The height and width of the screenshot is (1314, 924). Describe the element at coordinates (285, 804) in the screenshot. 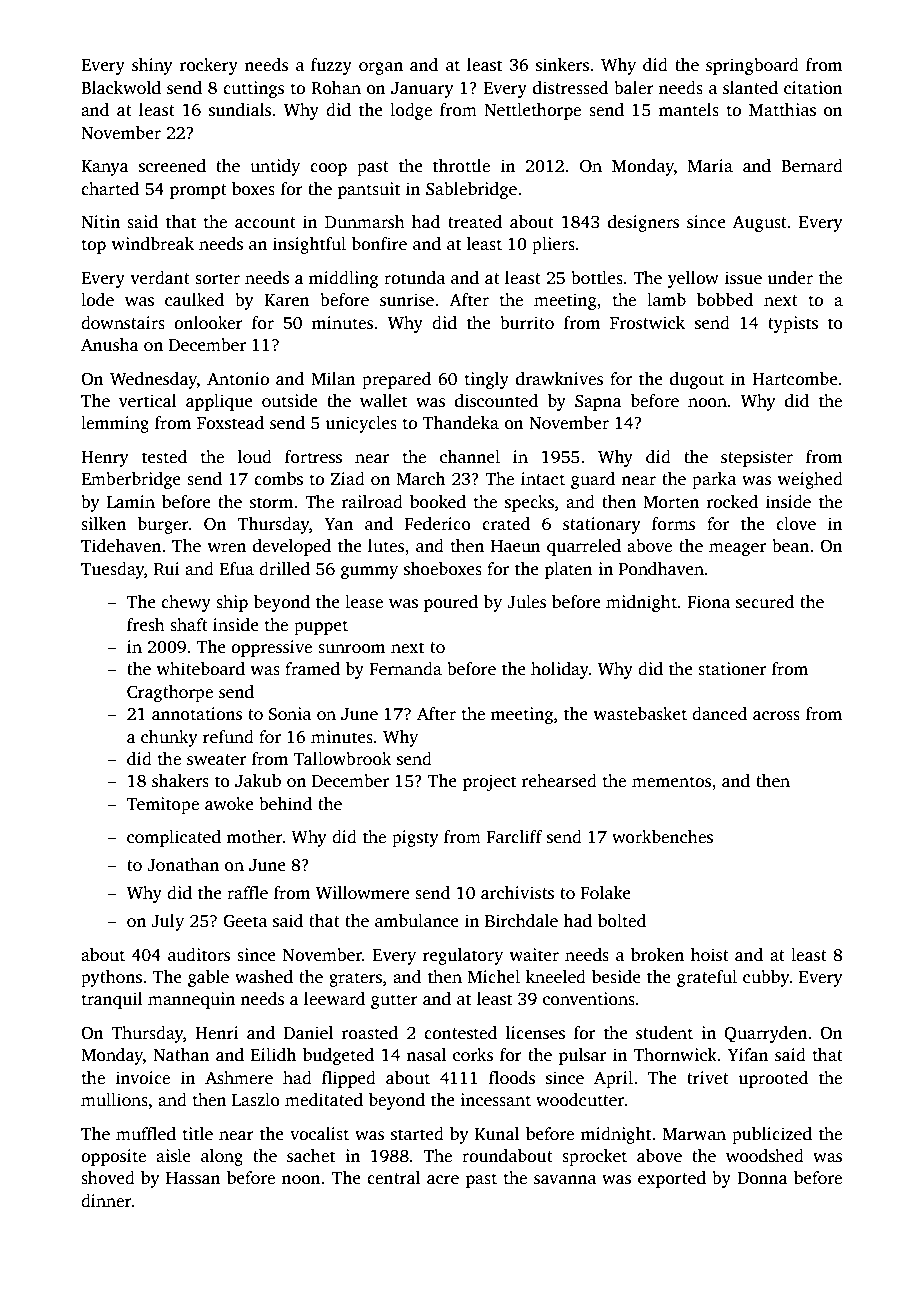

I see `behind` at that location.
